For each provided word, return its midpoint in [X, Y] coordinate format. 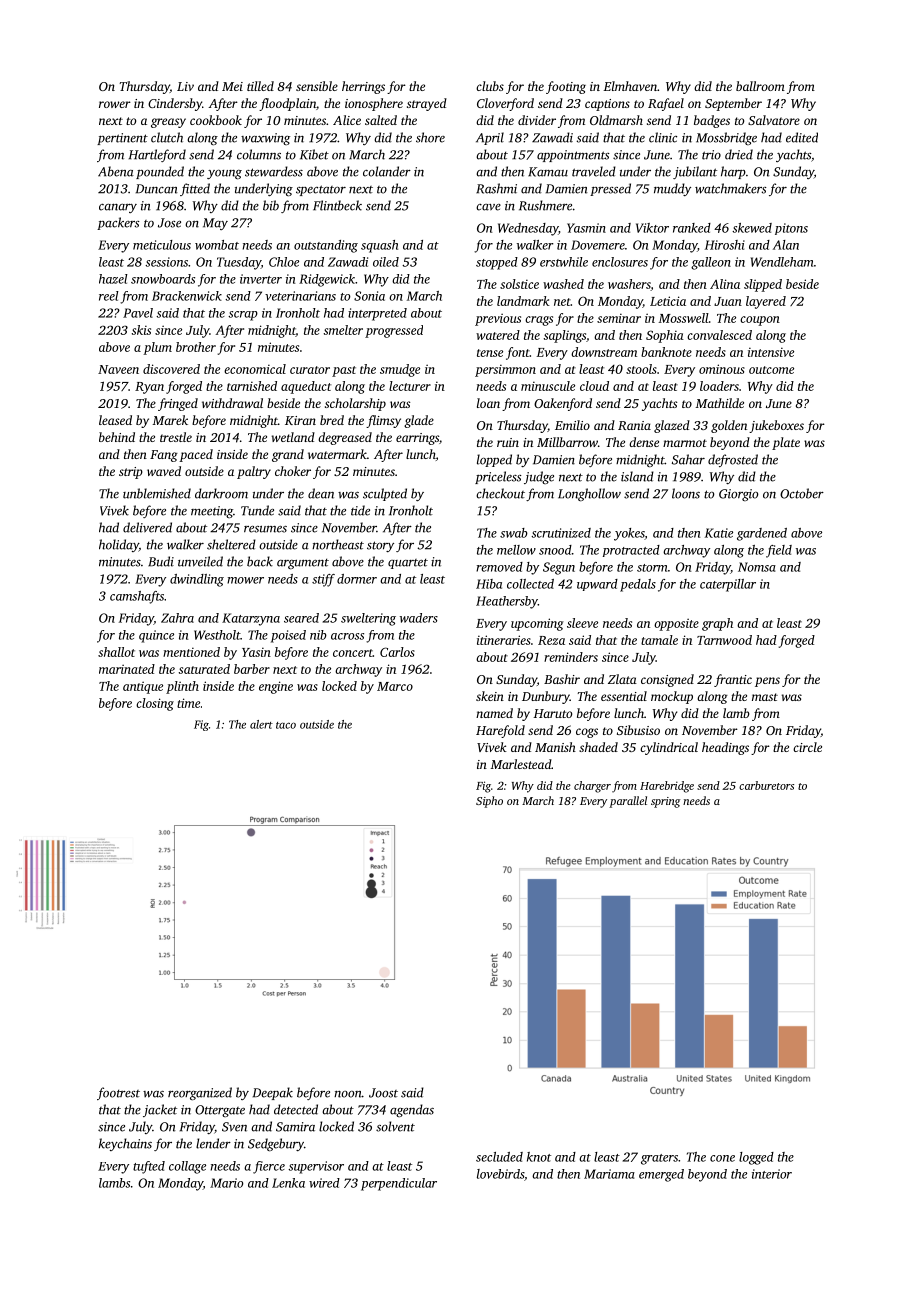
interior [772, 1174]
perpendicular [399, 1184]
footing [566, 87]
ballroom [760, 86]
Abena [116, 171]
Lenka [288, 1183]
